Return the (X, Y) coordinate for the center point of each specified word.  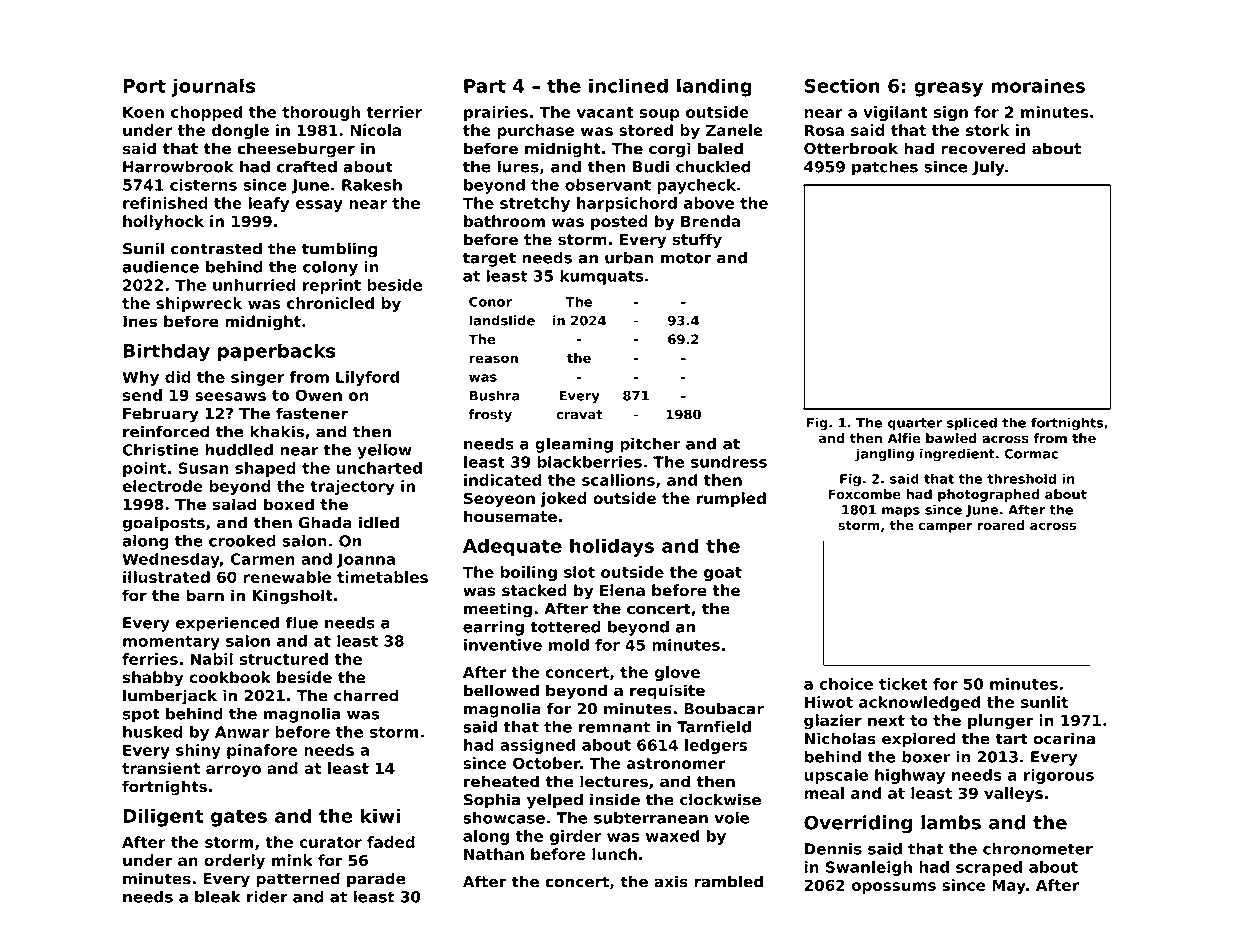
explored (919, 740)
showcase (504, 818)
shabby (153, 678)
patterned (298, 880)
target (489, 259)
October (546, 763)
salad (235, 504)
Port (144, 86)
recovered (983, 148)
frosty (490, 415)
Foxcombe (865, 494)
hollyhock (163, 222)
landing (714, 87)
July (988, 168)
